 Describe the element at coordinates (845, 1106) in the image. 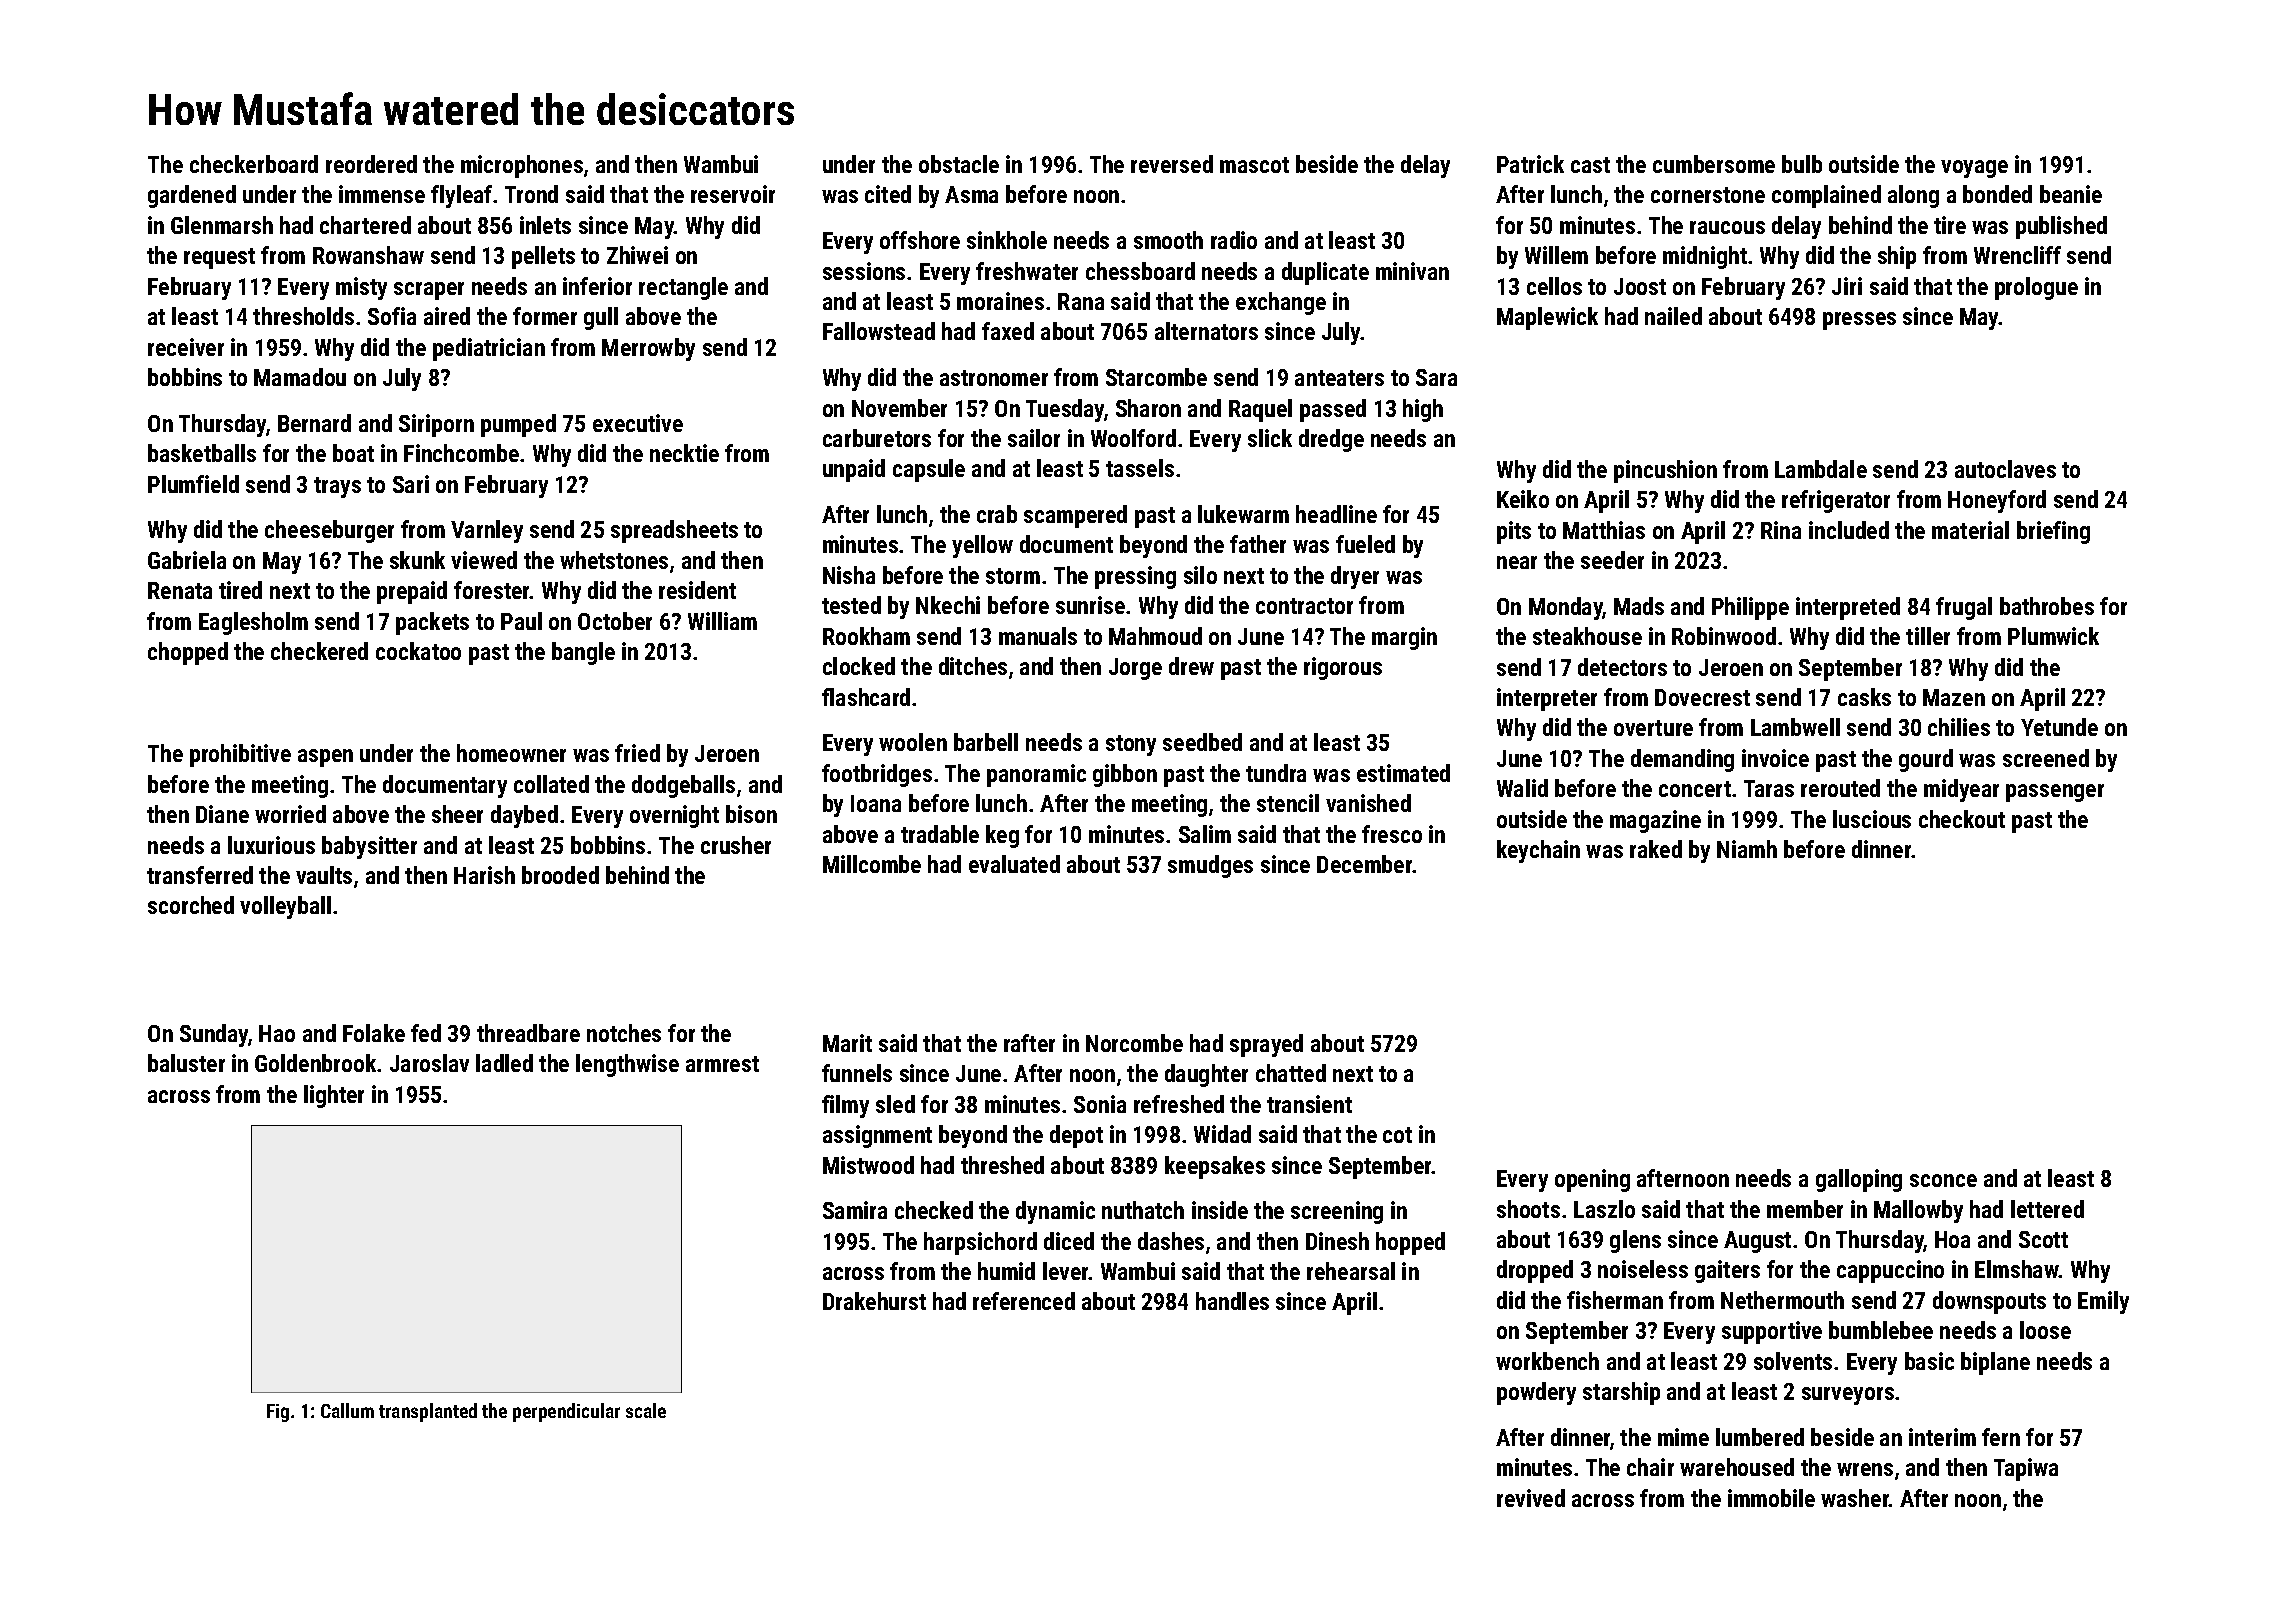

I see `filmy` at that location.
